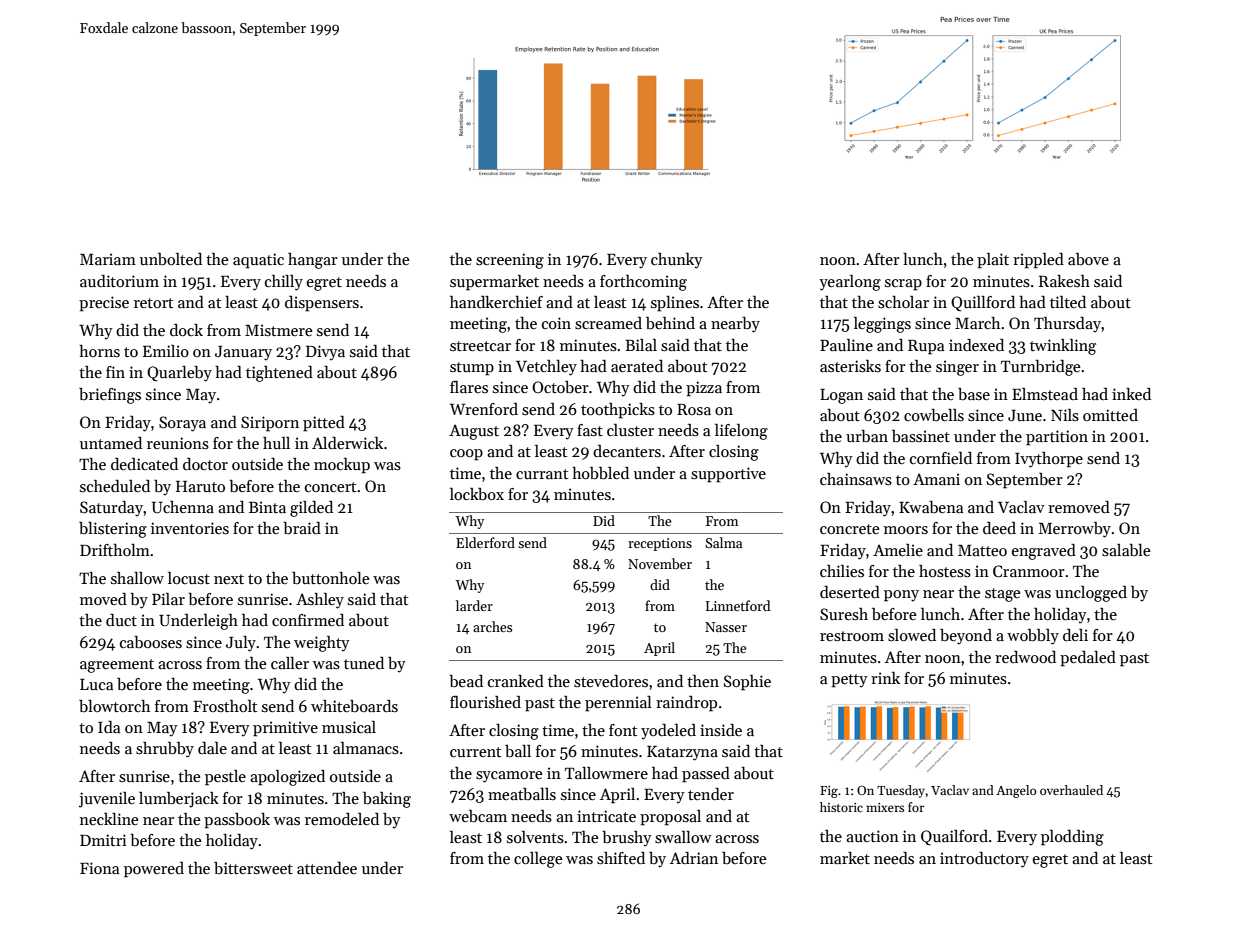 This page has height=952, width=1233. Describe the element at coordinates (703, 681) in the page. I see `then` at that location.
